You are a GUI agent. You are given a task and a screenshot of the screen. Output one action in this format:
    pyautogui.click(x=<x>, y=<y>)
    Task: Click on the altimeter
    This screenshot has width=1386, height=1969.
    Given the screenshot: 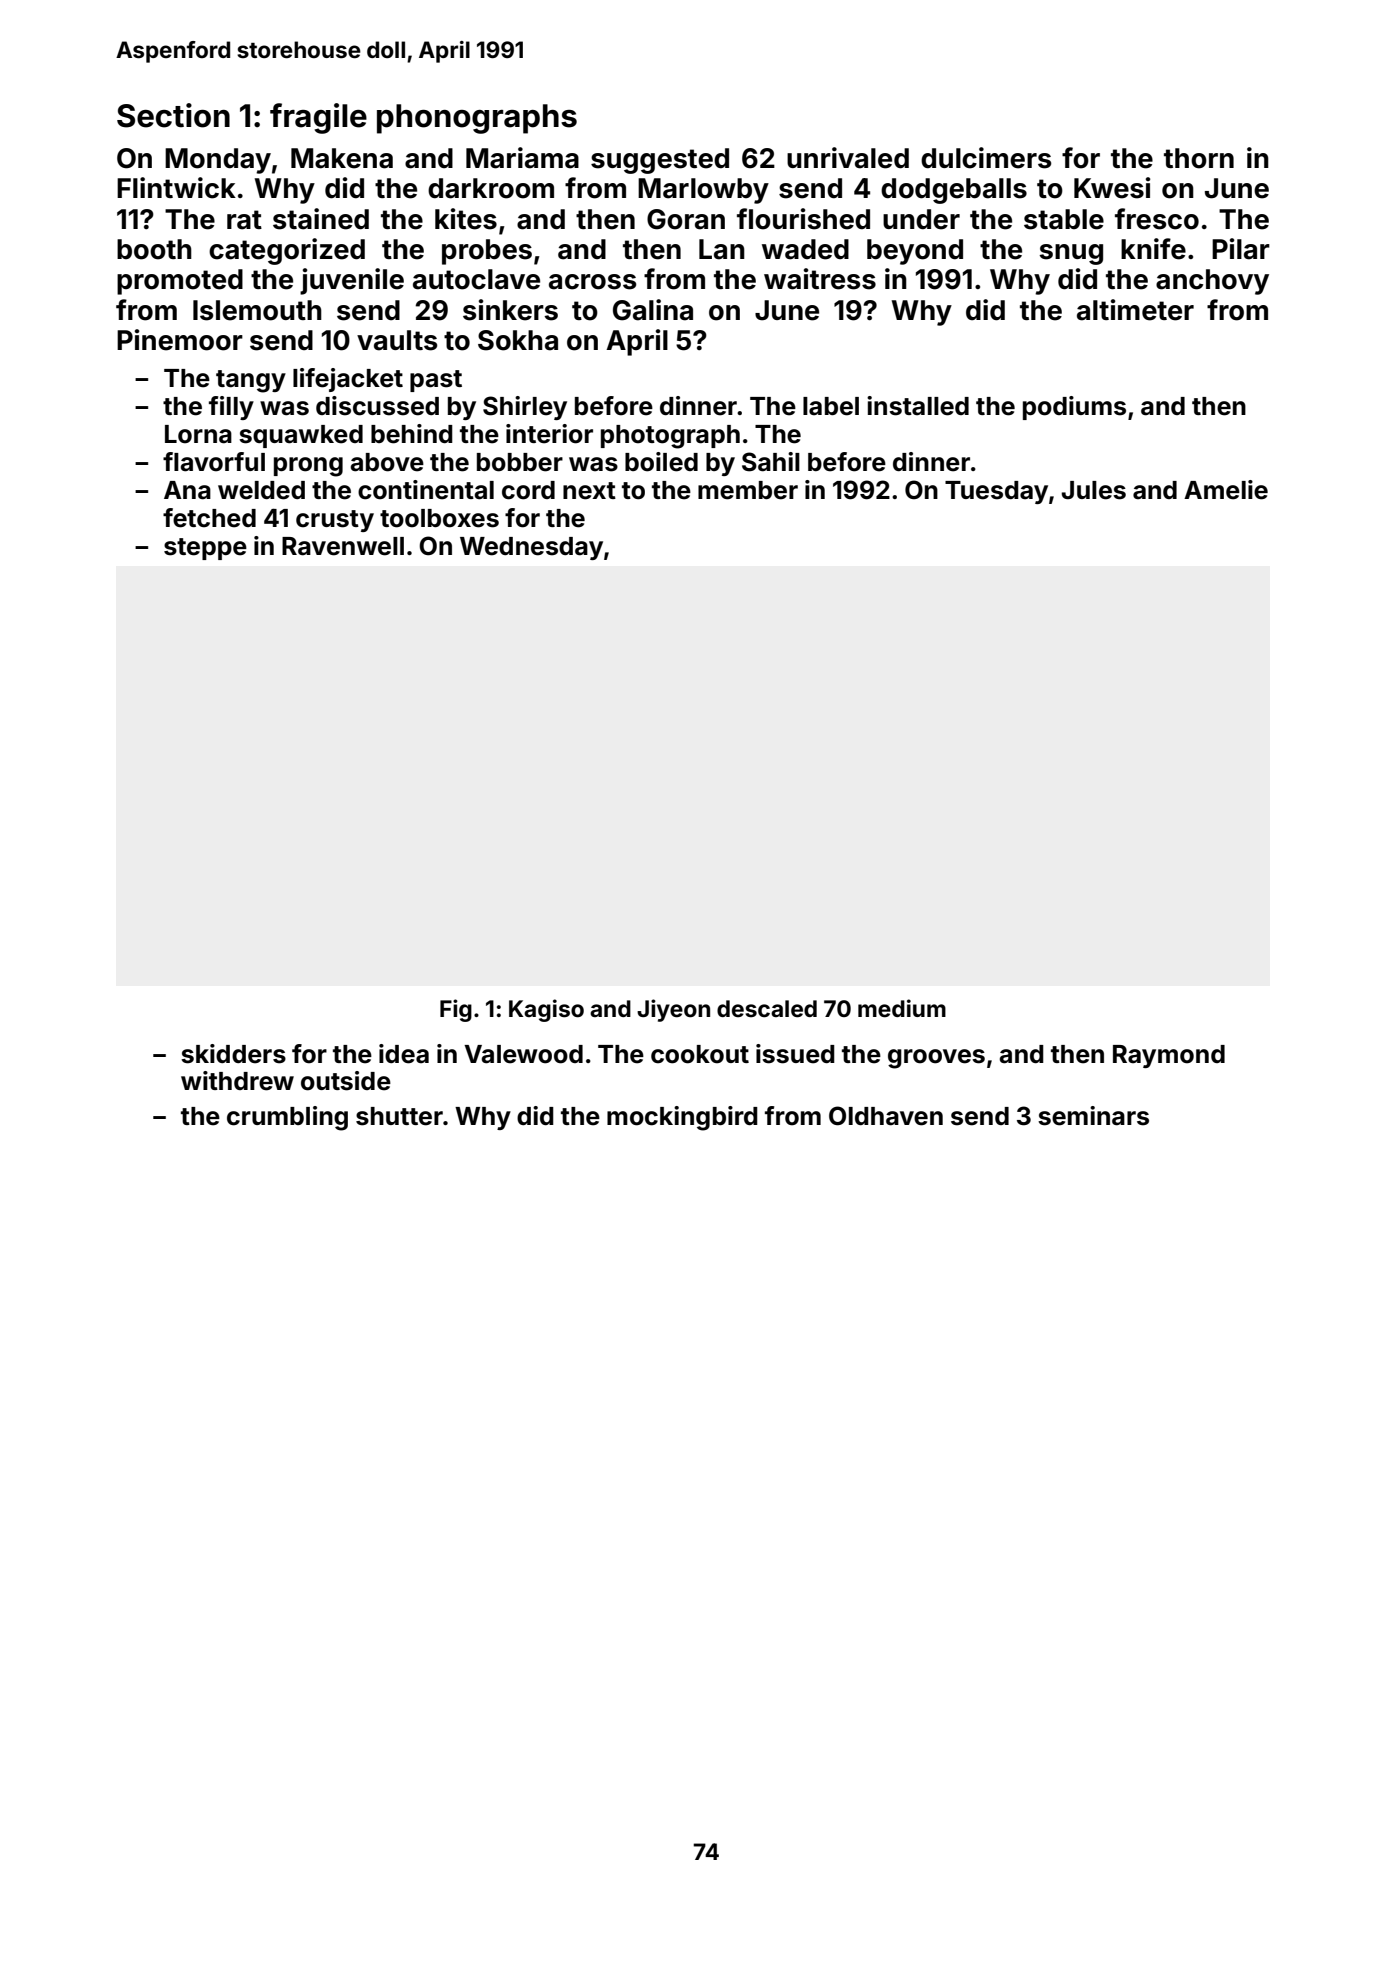 What is the action you would take?
    pyautogui.click(x=1135, y=310)
